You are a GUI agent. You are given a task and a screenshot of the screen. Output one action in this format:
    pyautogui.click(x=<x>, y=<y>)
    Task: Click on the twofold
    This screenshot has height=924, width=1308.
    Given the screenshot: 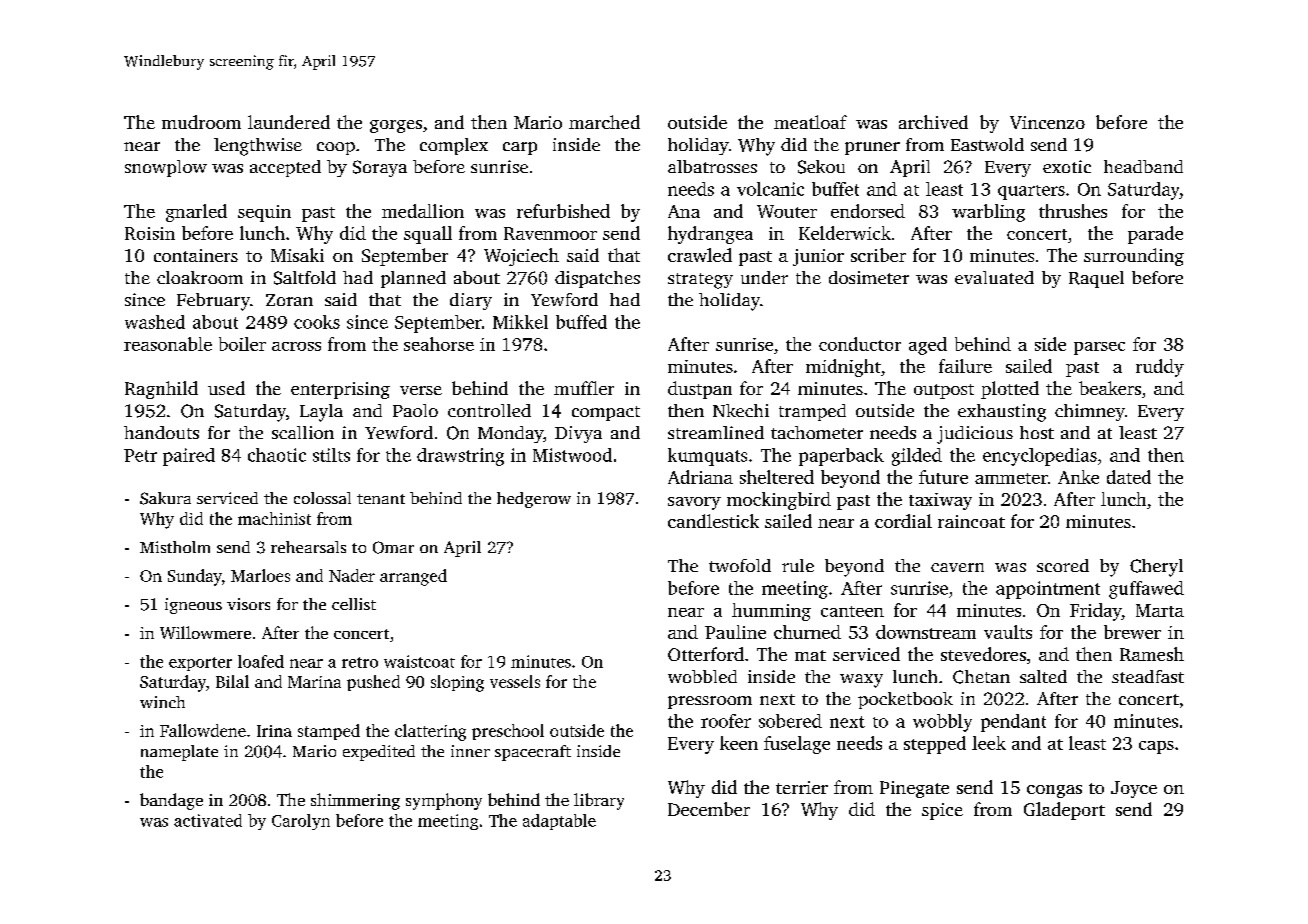 What is the action you would take?
    pyautogui.click(x=740, y=565)
